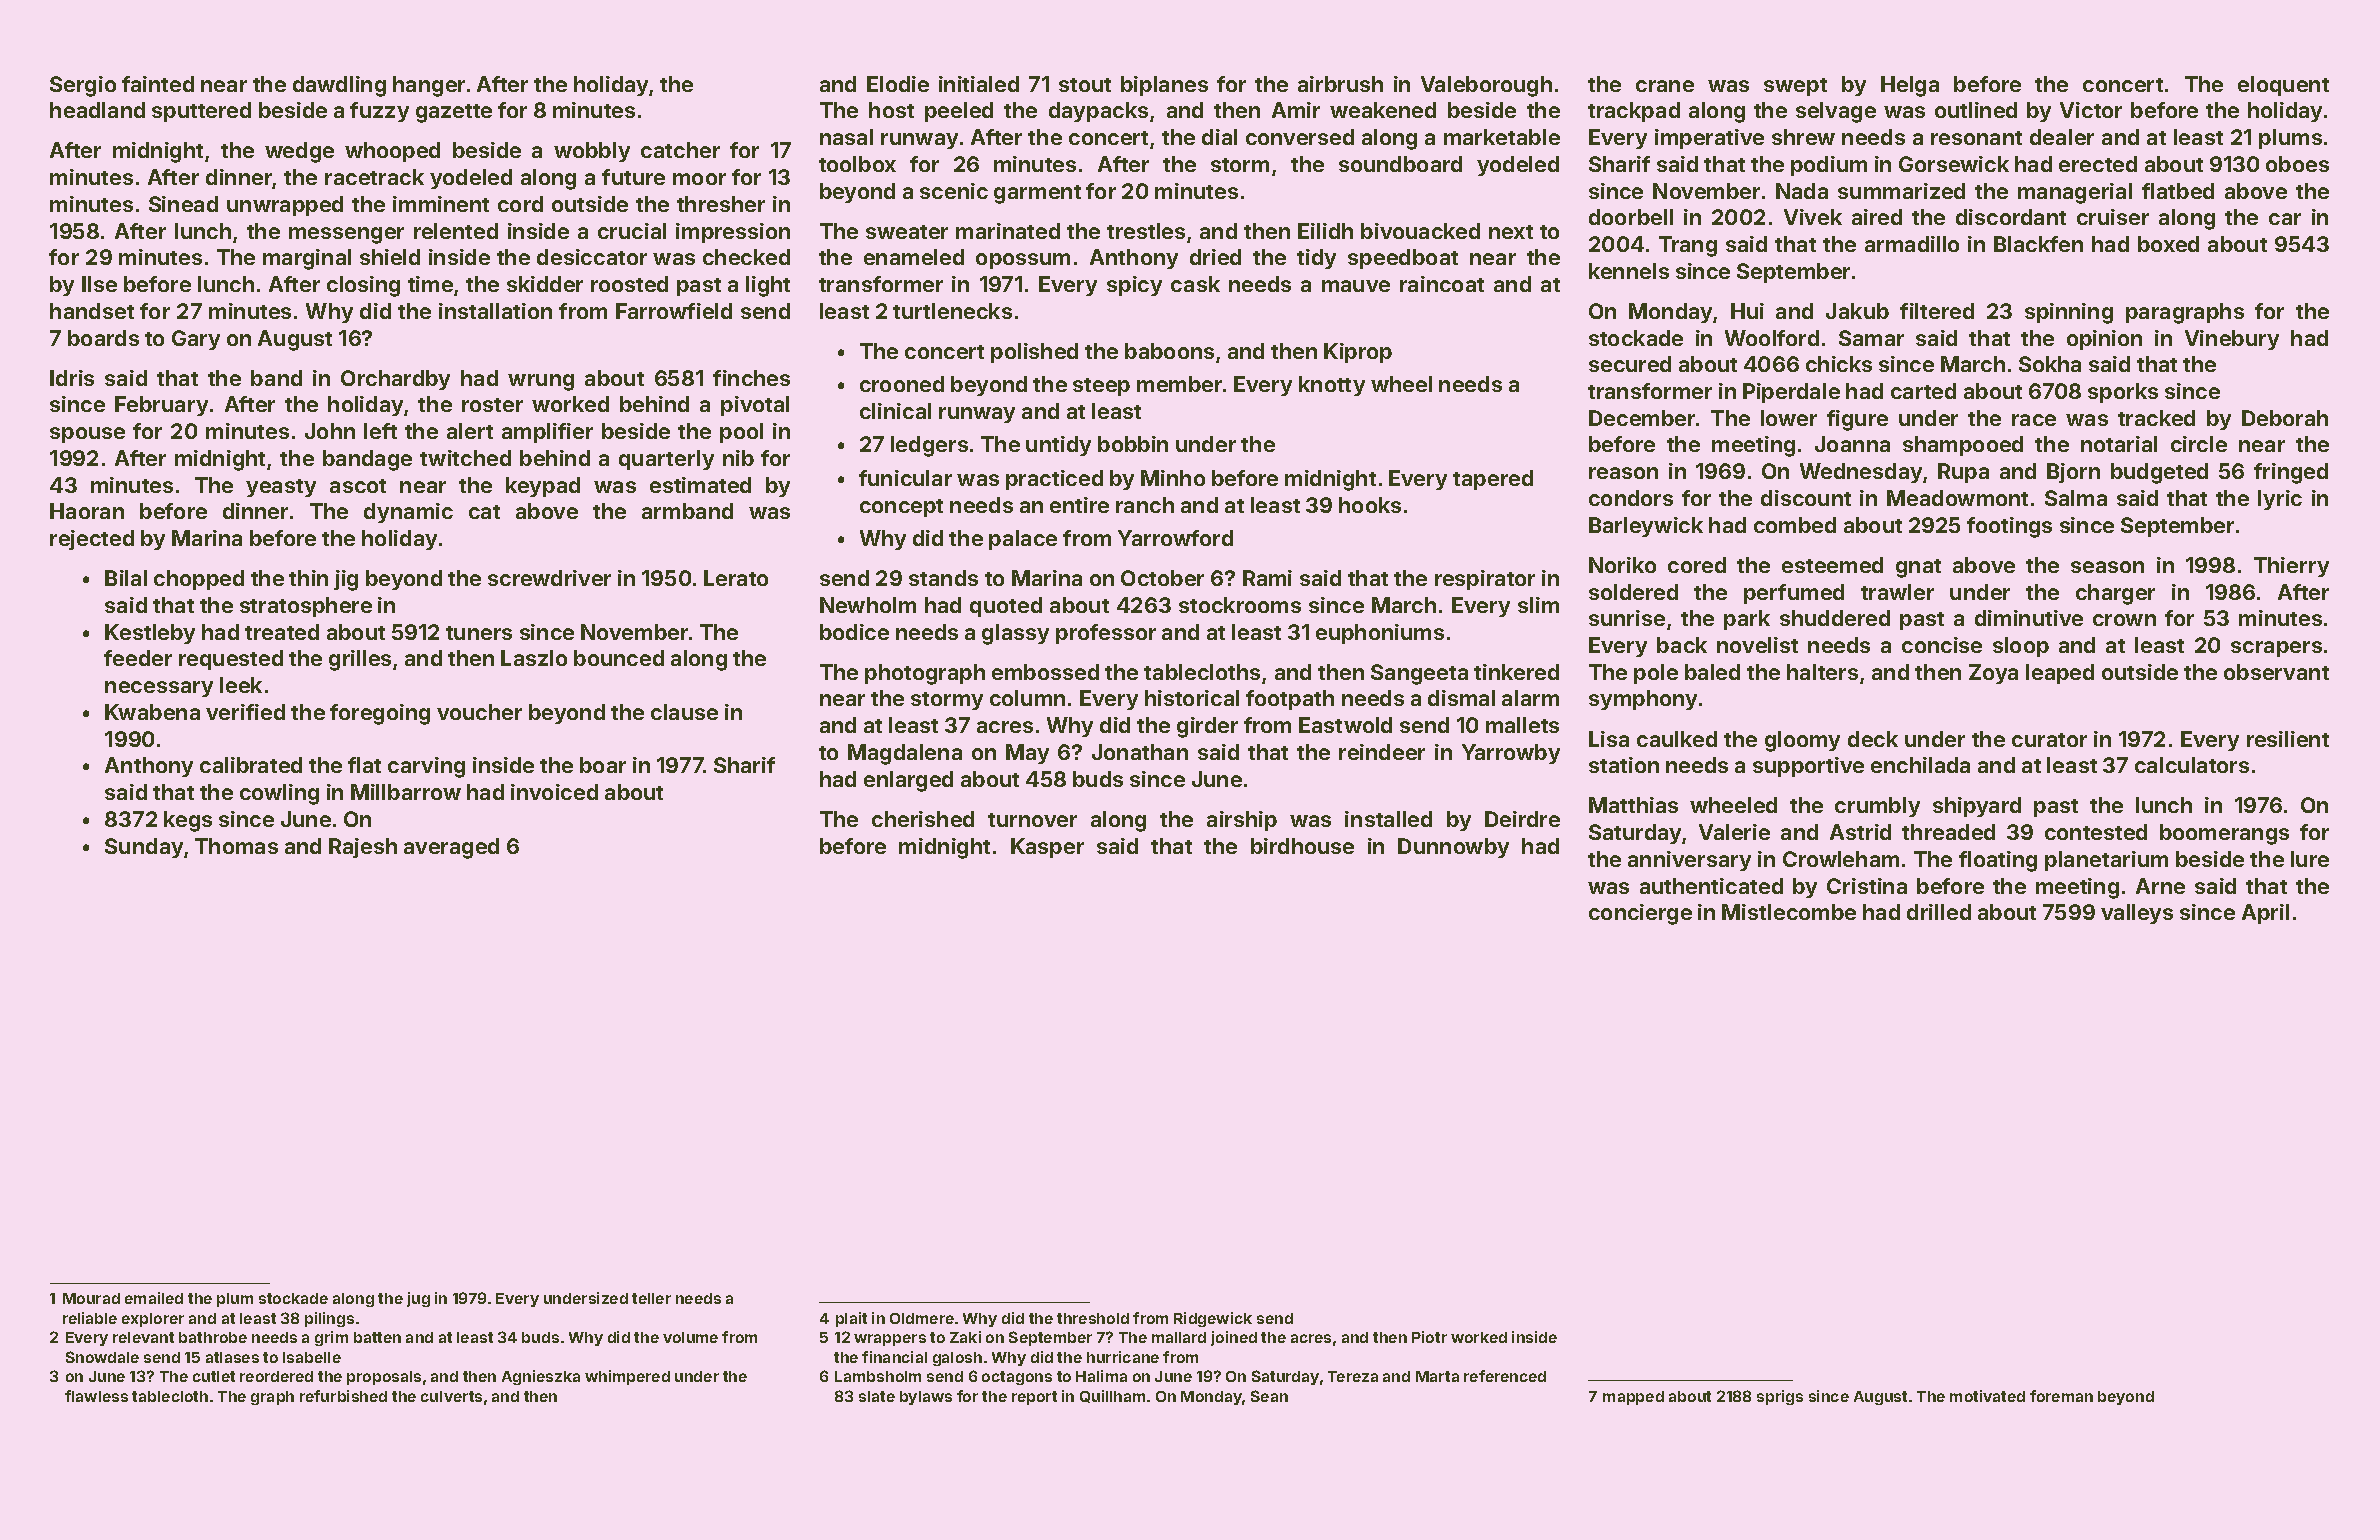  What do you see at coordinates (1106, 634) in the page?
I see `professor` at bounding box center [1106, 634].
